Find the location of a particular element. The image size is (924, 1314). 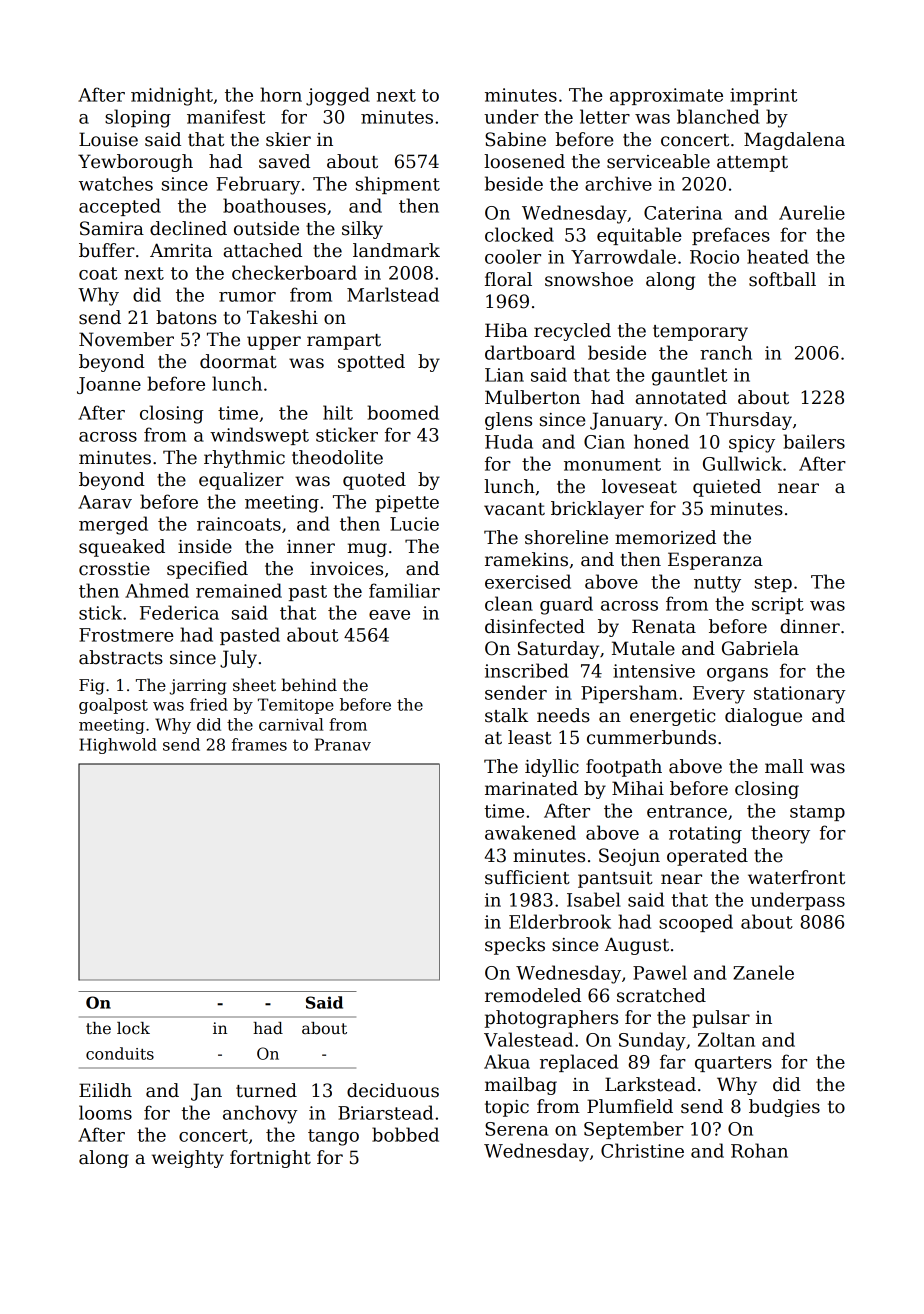

script is located at coordinates (778, 605).
